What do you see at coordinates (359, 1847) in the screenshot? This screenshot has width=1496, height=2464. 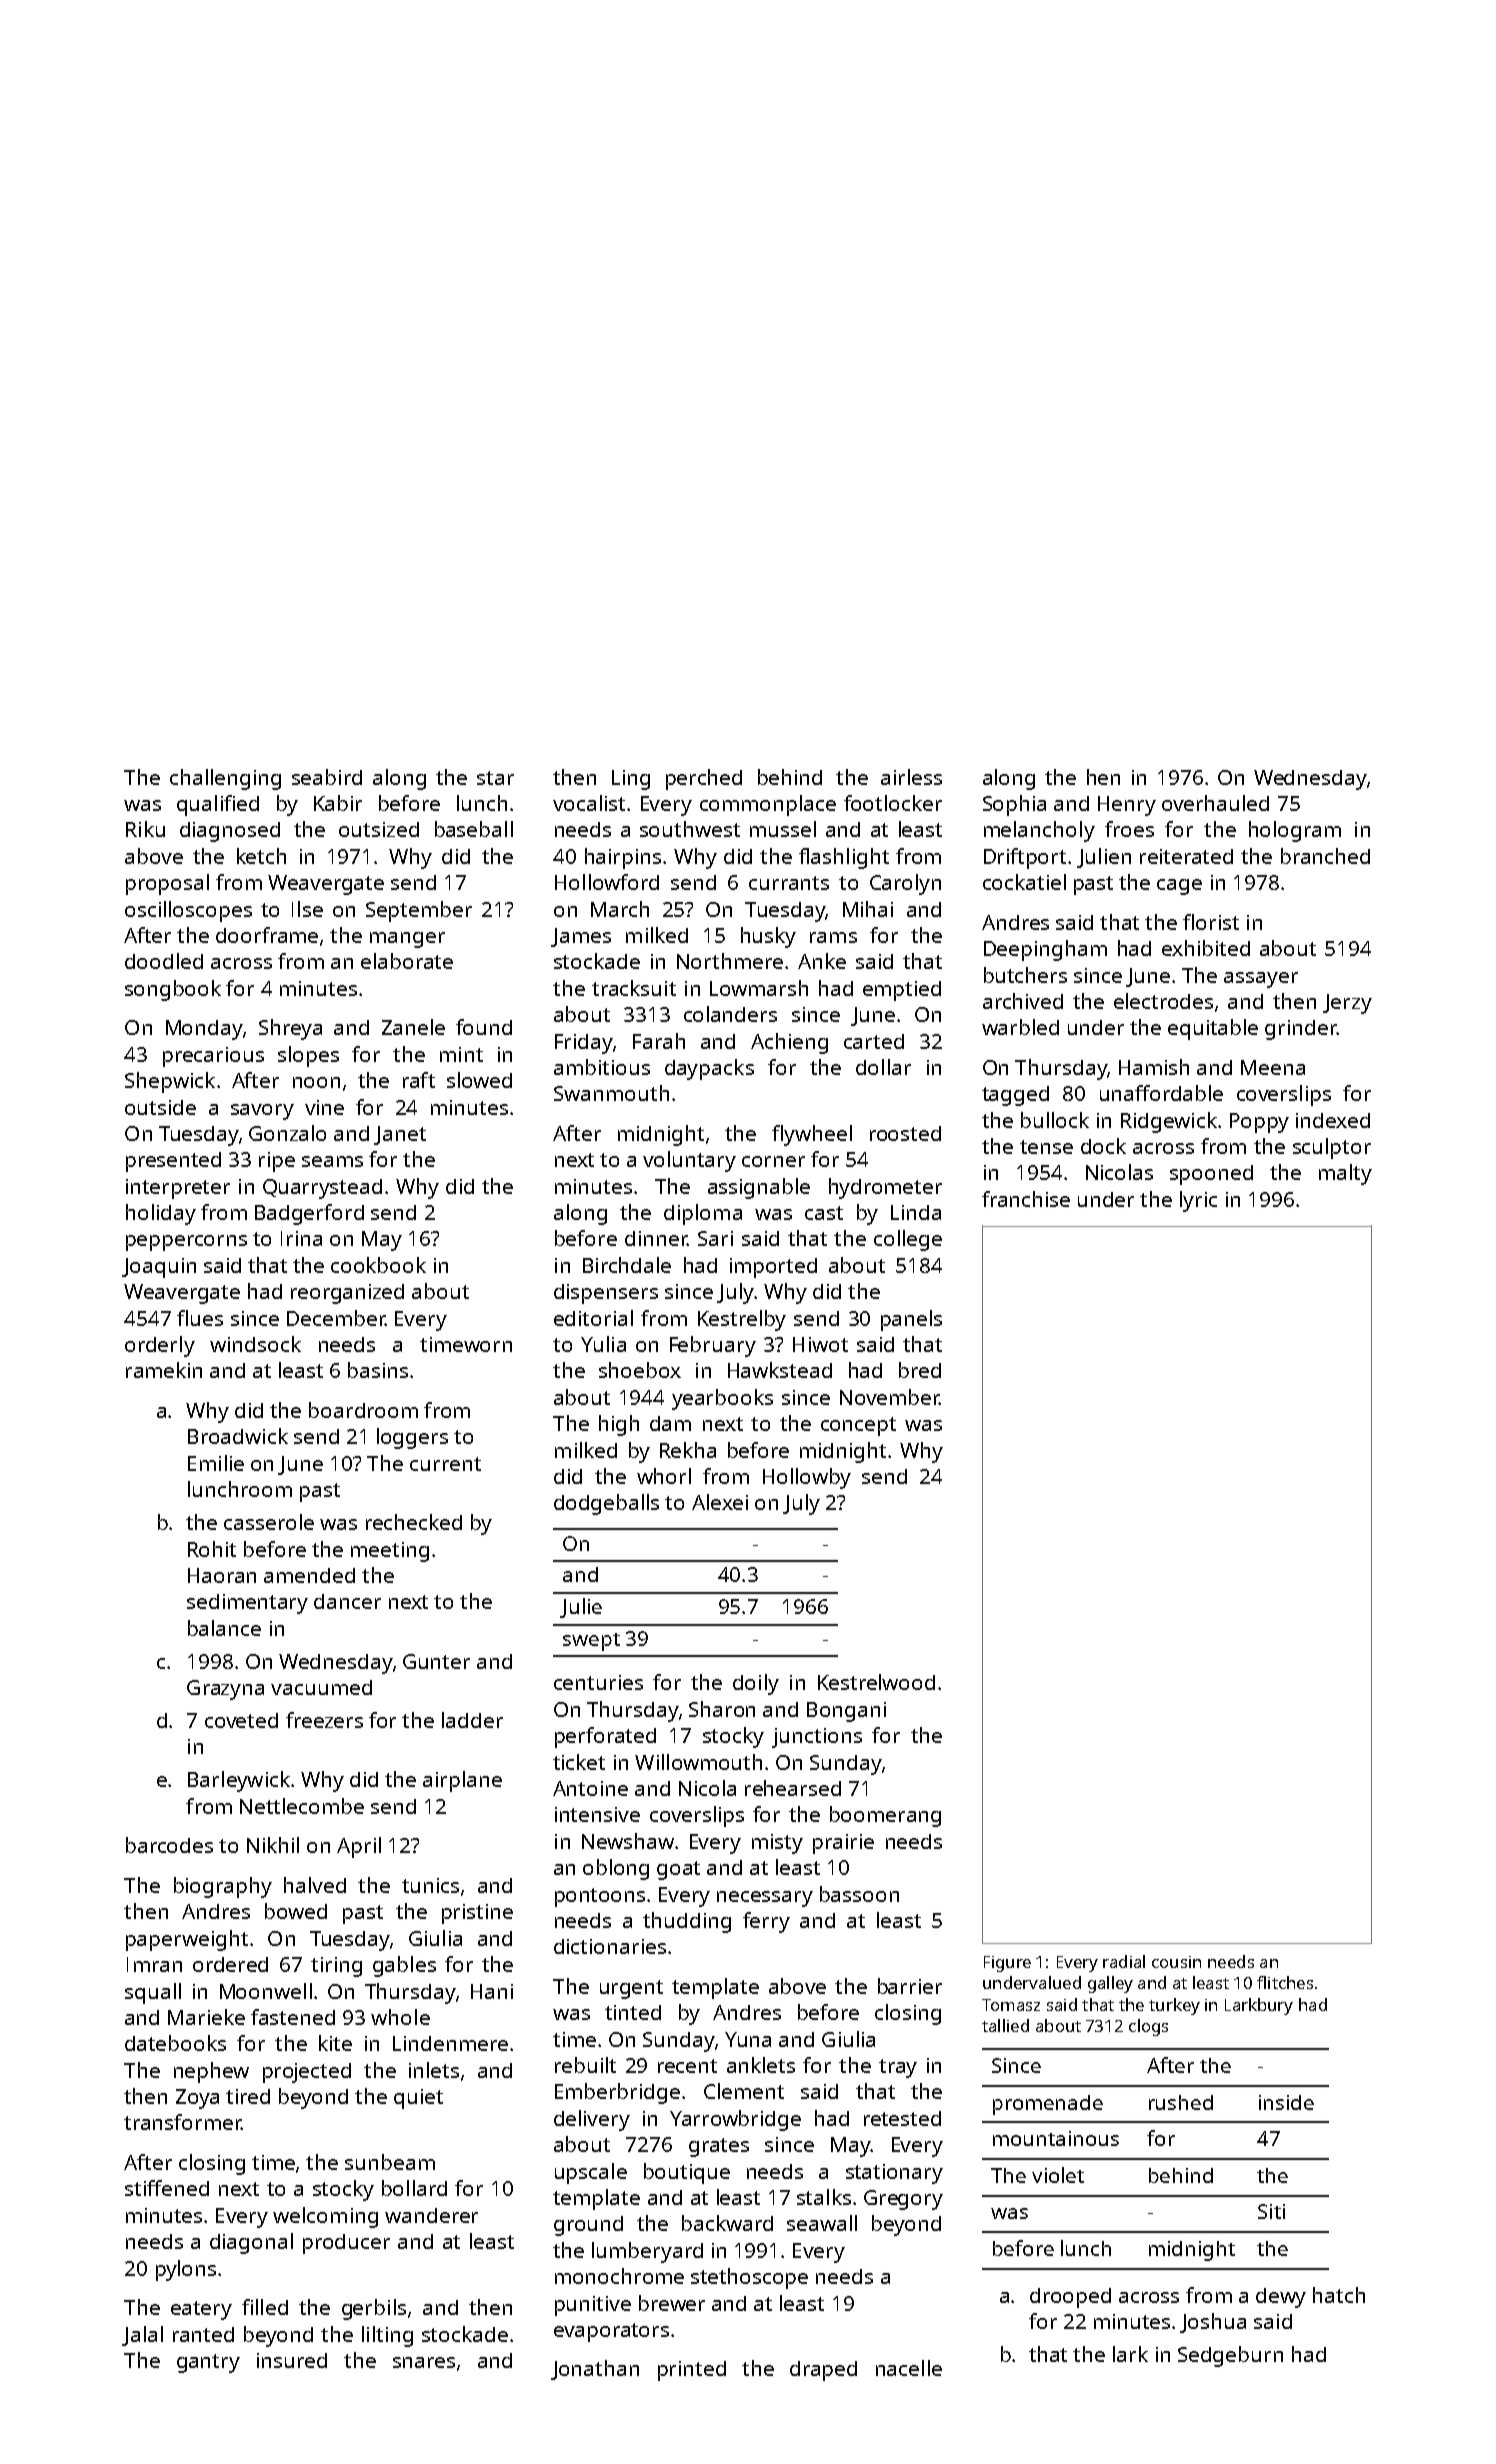 I see `April` at bounding box center [359, 1847].
